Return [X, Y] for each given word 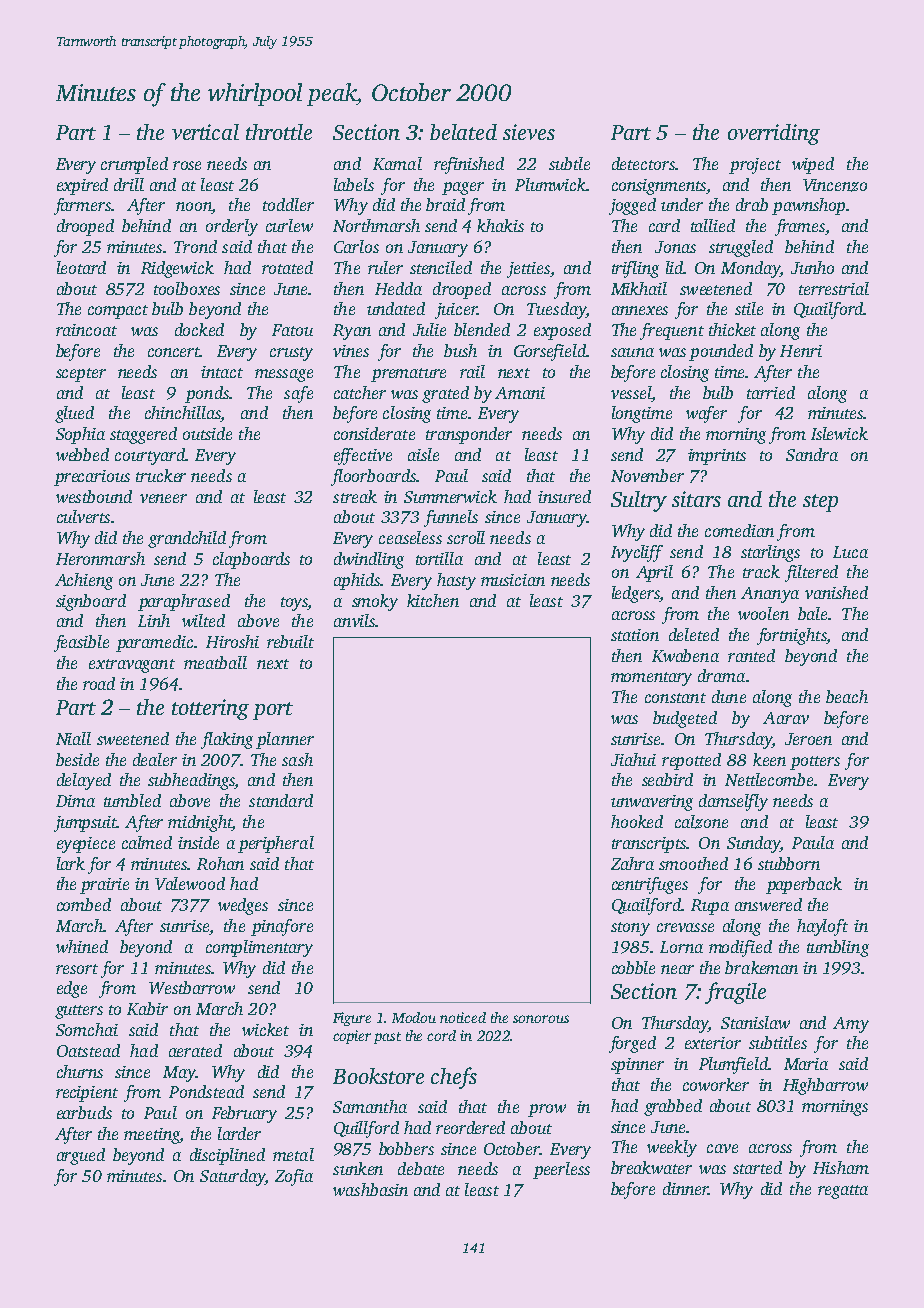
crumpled [134, 165]
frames [800, 227]
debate [421, 1168]
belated [463, 132]
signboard [91, 602]
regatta [843, 1192]
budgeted [685, 719]
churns [80, 1071]
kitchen [433, 600]
